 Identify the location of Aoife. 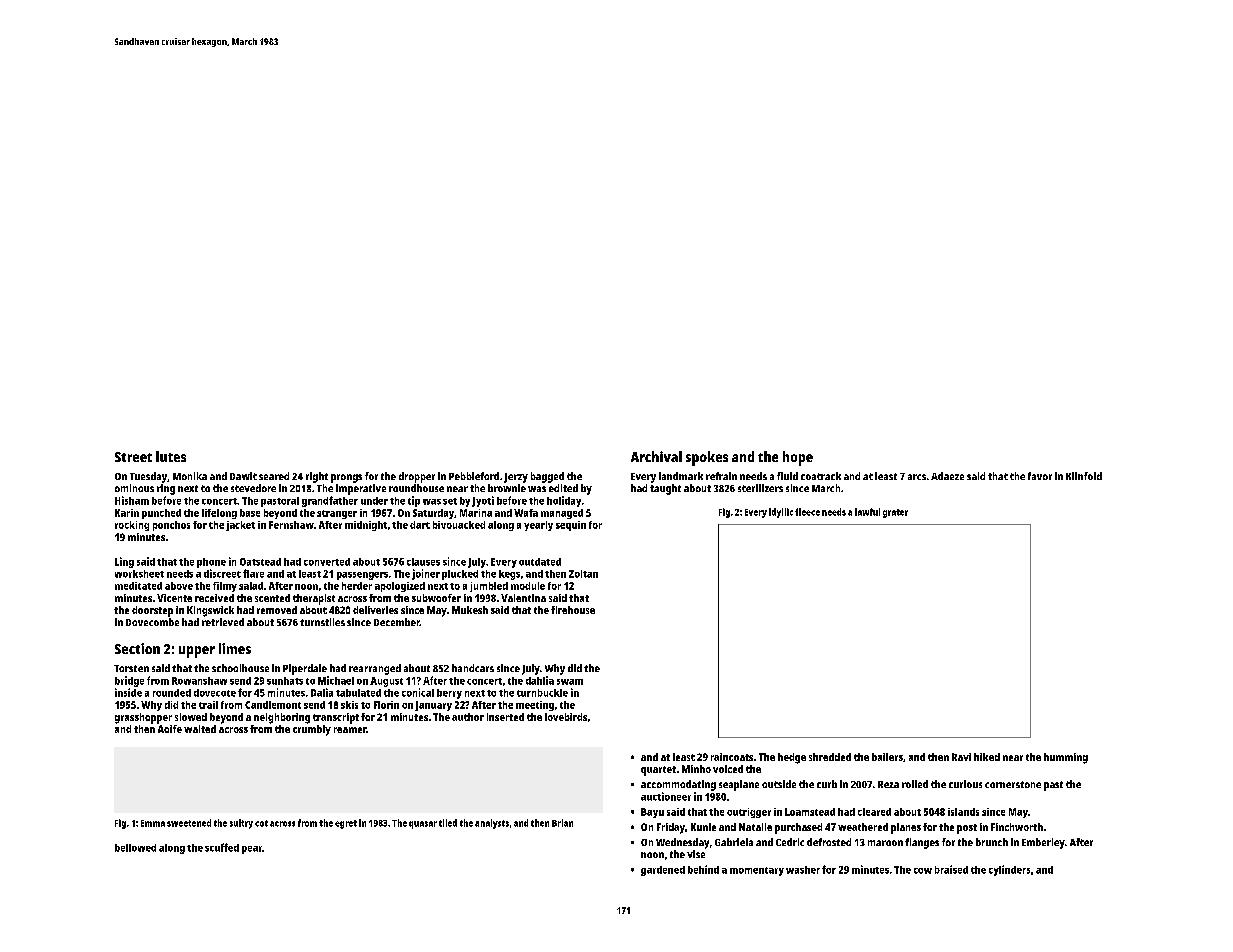
(170, 729).
